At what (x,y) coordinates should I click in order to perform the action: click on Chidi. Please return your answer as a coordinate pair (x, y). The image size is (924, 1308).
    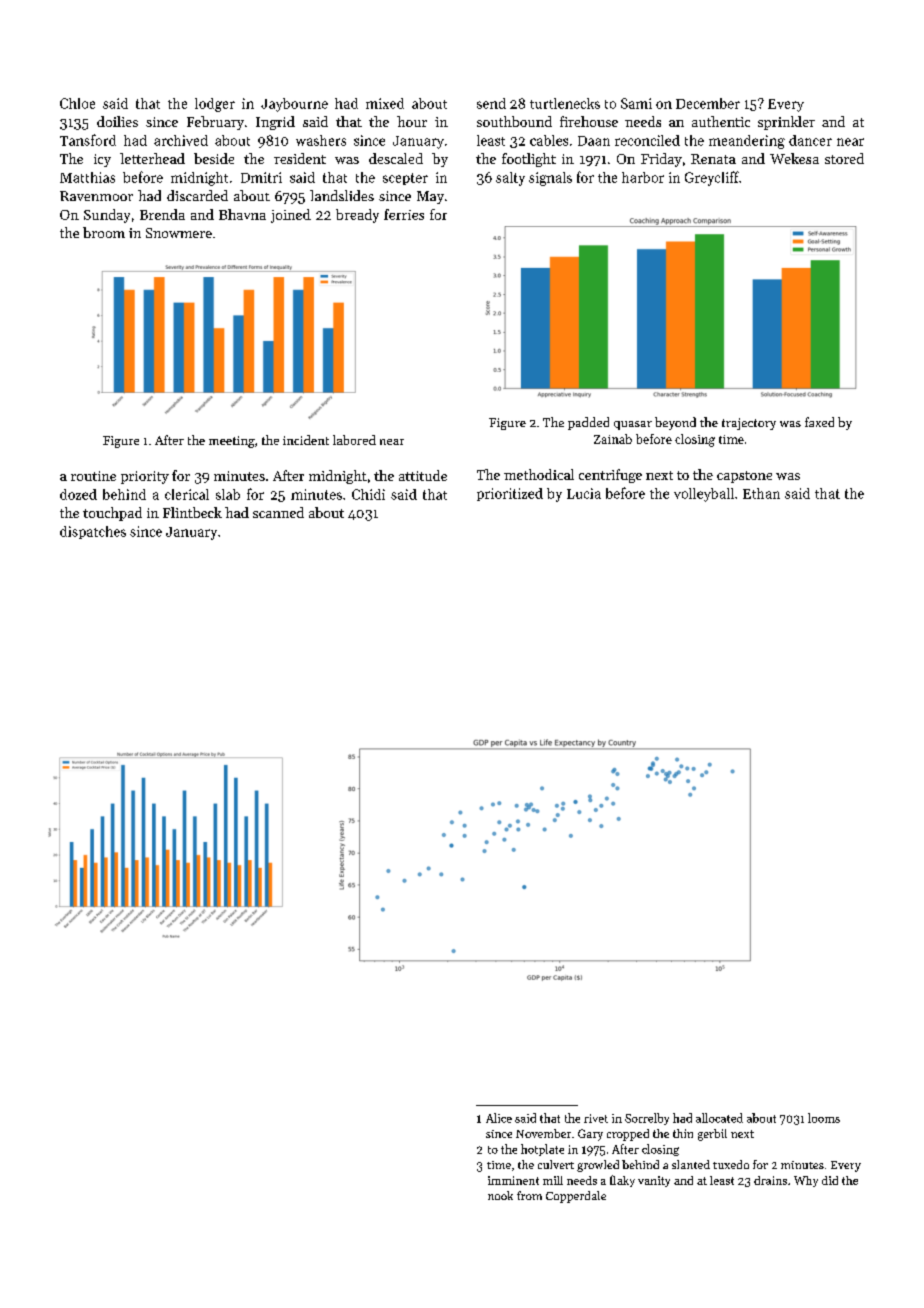
    Looking at the image, I should click on (368, 494).
